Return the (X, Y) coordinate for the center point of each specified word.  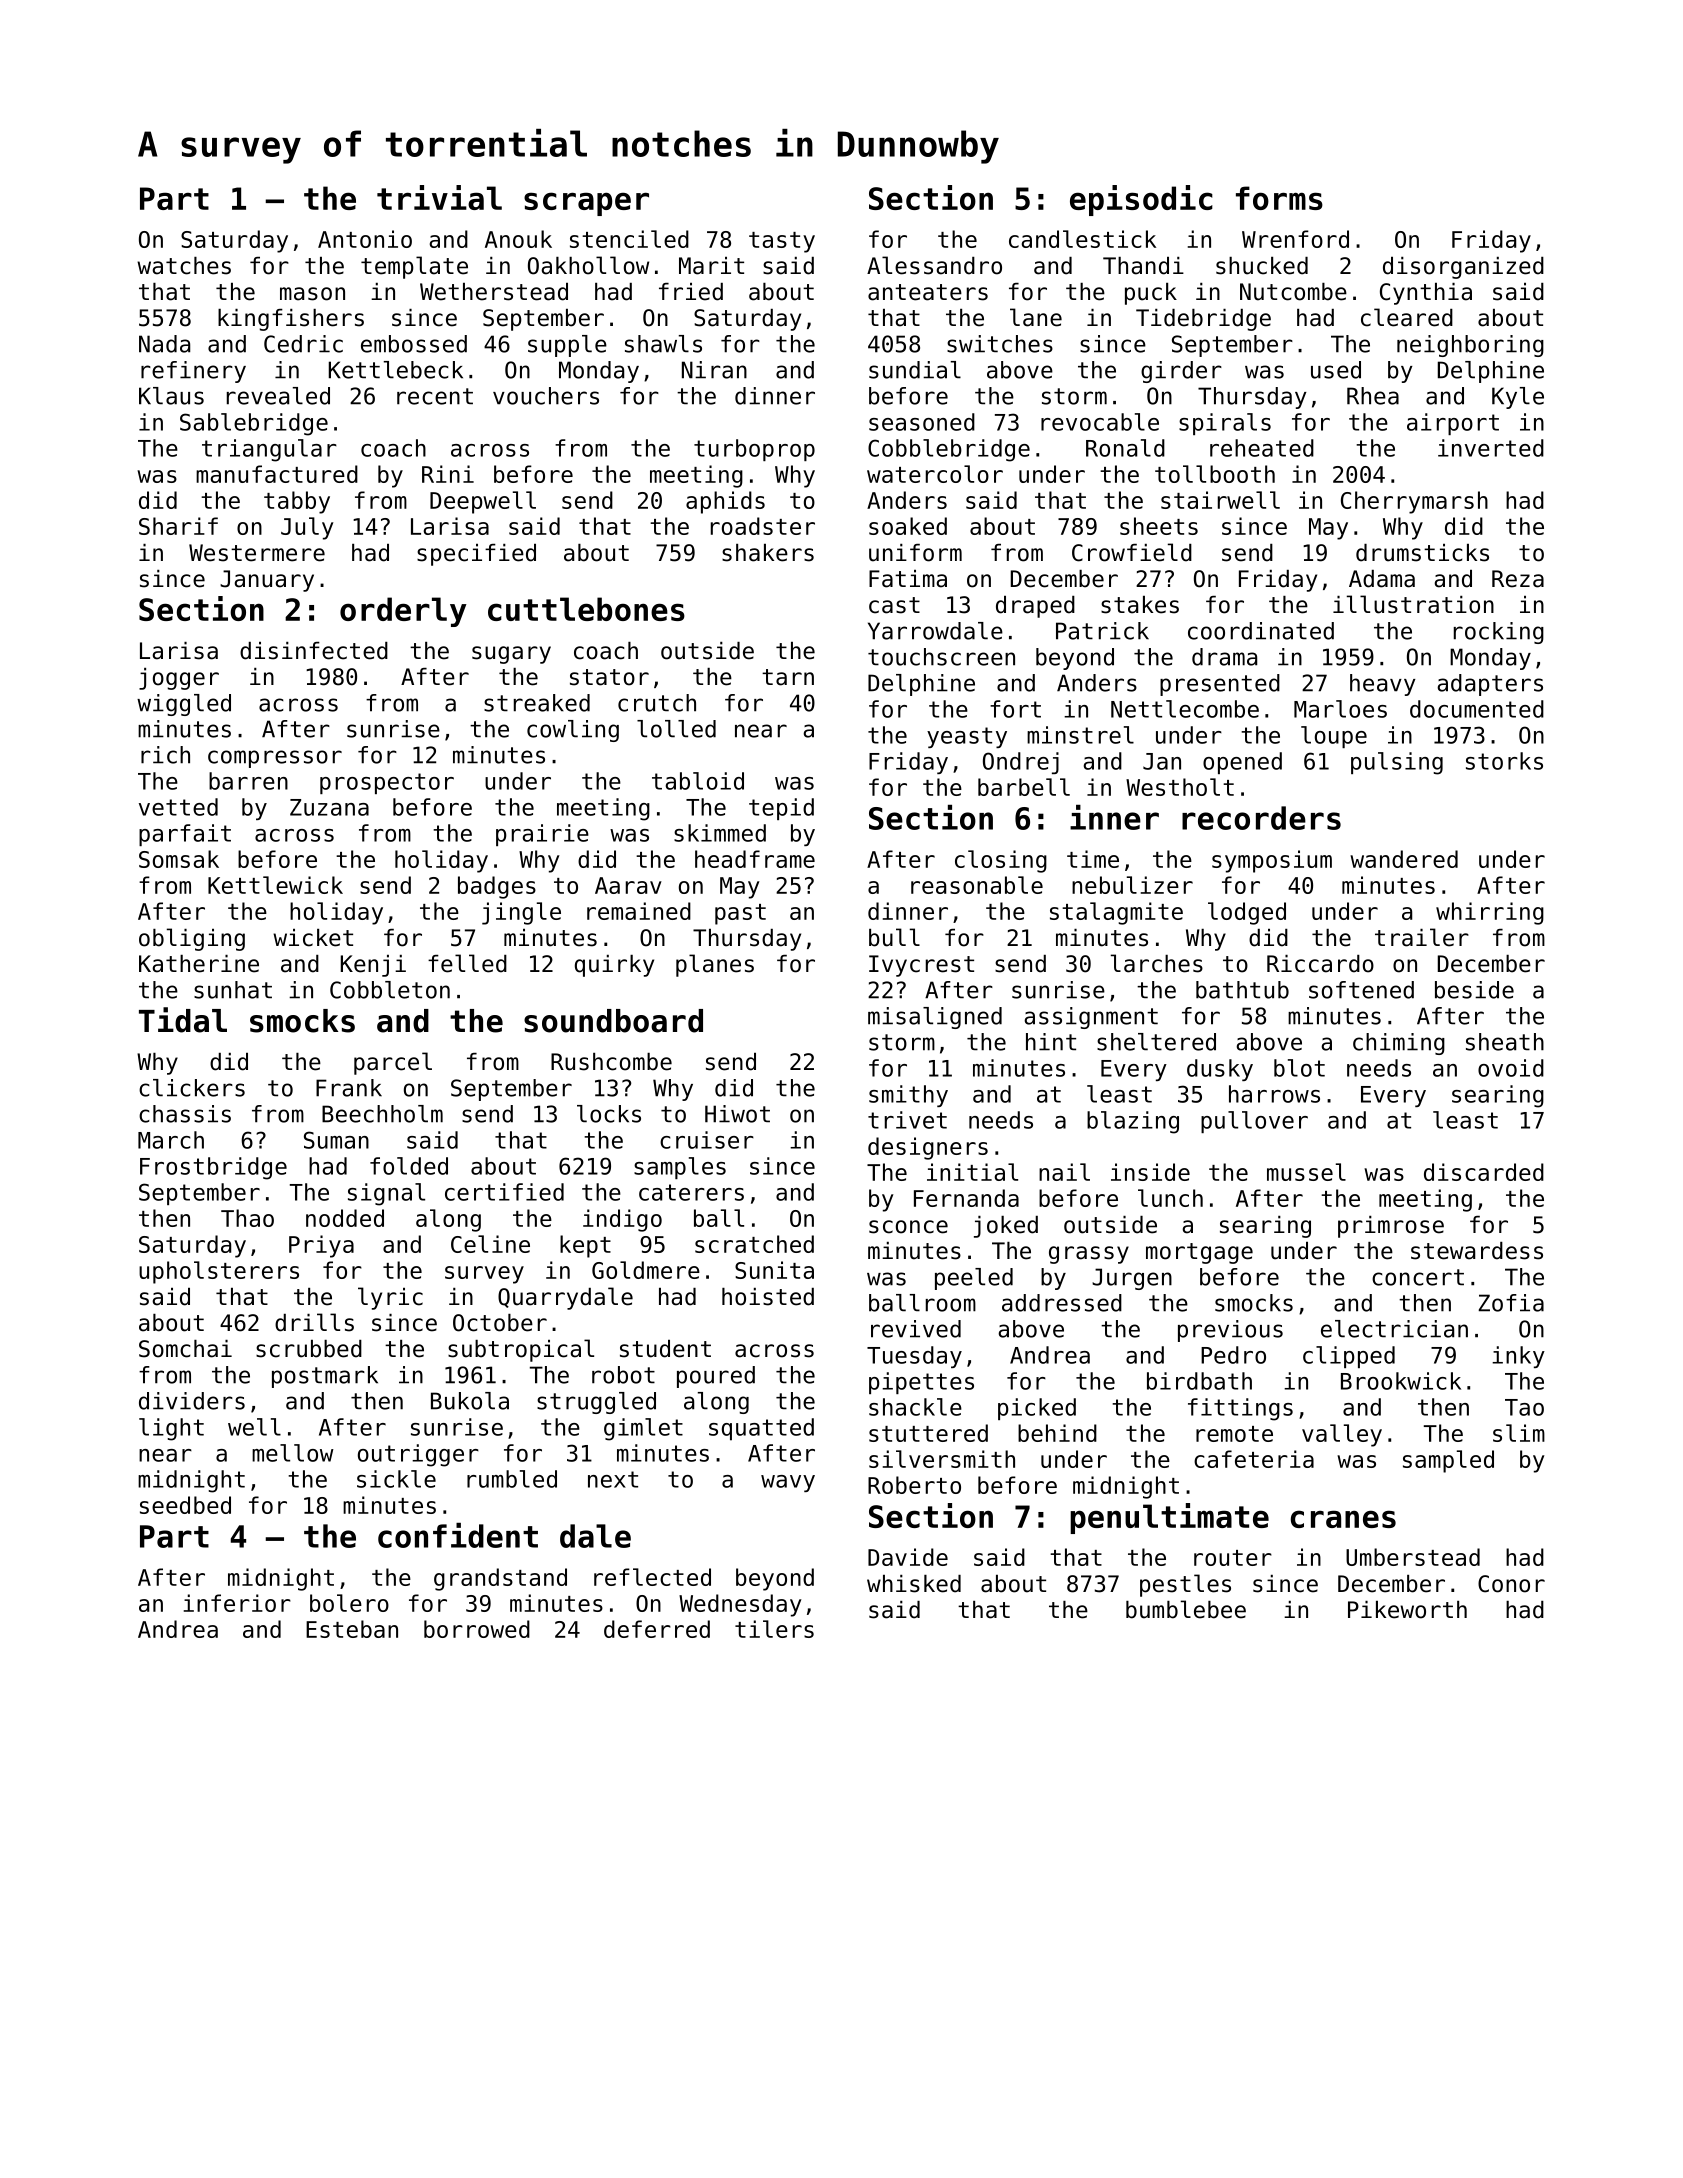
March (171, 1140)
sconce (908, 1227)
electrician (1394, 1329)
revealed (278, 396)
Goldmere (646, 1270)
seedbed (185, 1505)
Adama (1382, 579)
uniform (915, 553)
